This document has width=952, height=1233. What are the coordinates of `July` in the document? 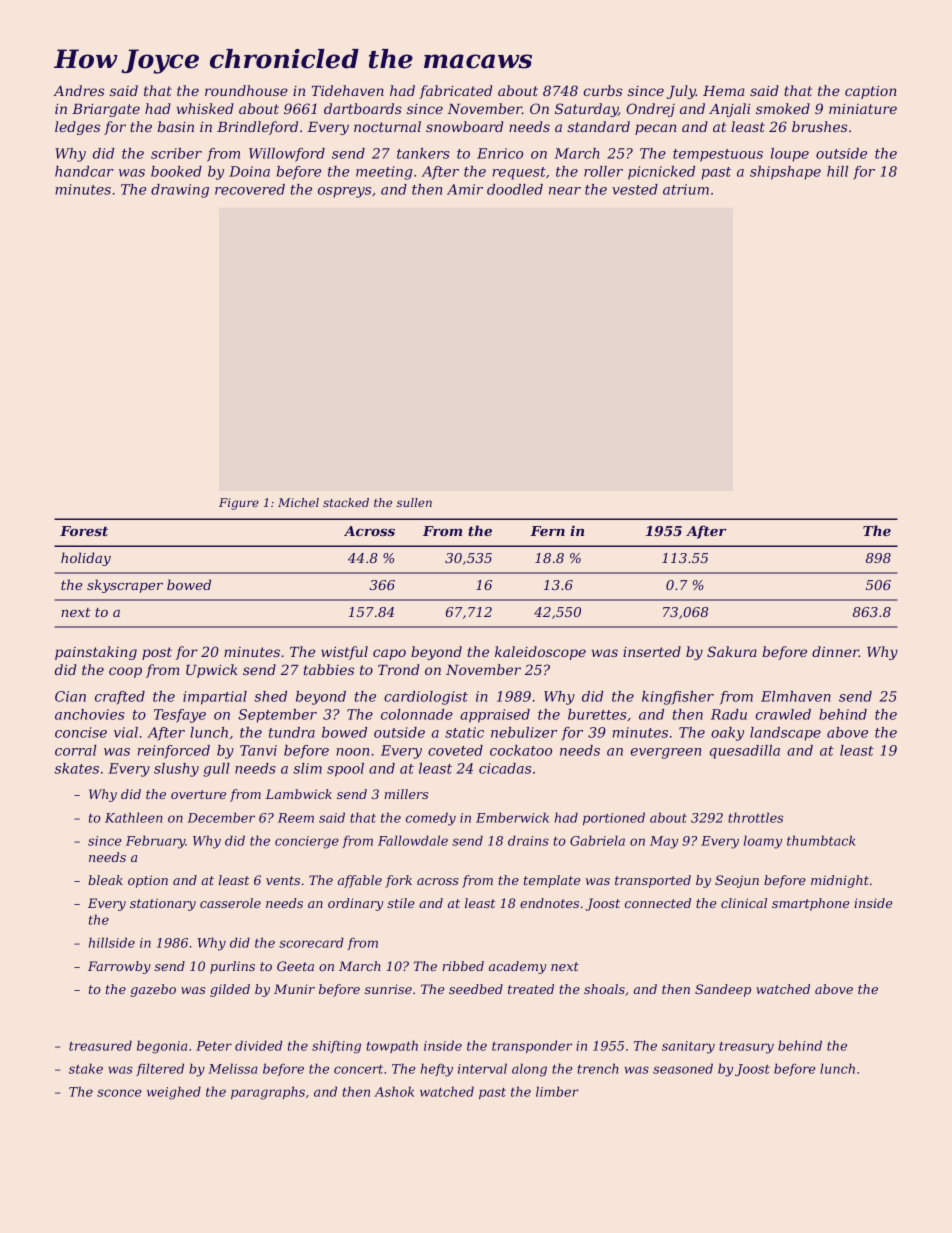 It's located at (681, 92).
